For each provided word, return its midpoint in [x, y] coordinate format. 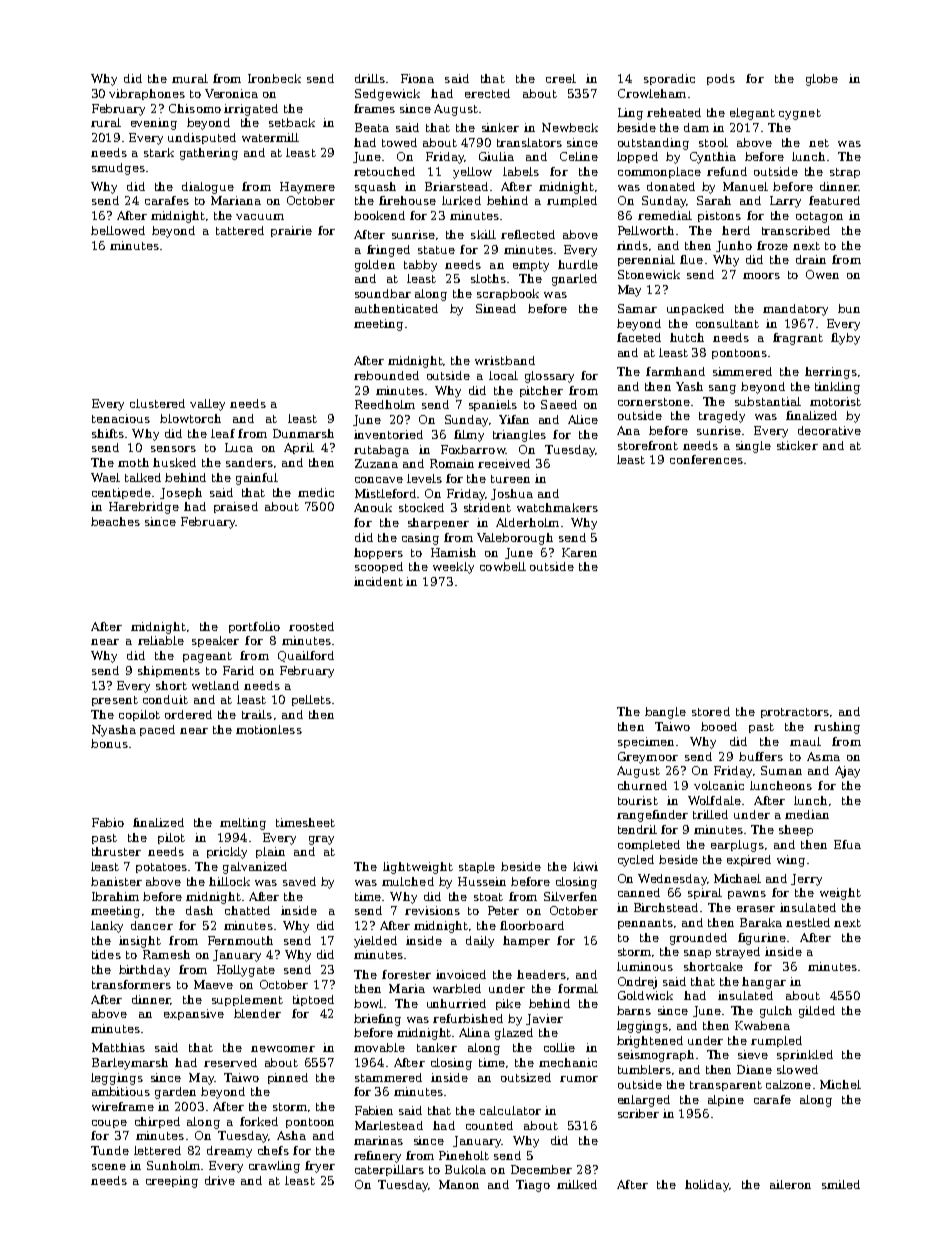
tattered [240, 230]
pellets [311, 700]
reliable [161, 640]
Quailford [306, 656]
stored [711, 711]
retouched [384, 171]
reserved [230, 1062]
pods [721, 79]
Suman [781, 770]
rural [106, 122]
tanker [437, 1047]
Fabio [108, 822]
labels [521, 171]
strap [845, 173]
